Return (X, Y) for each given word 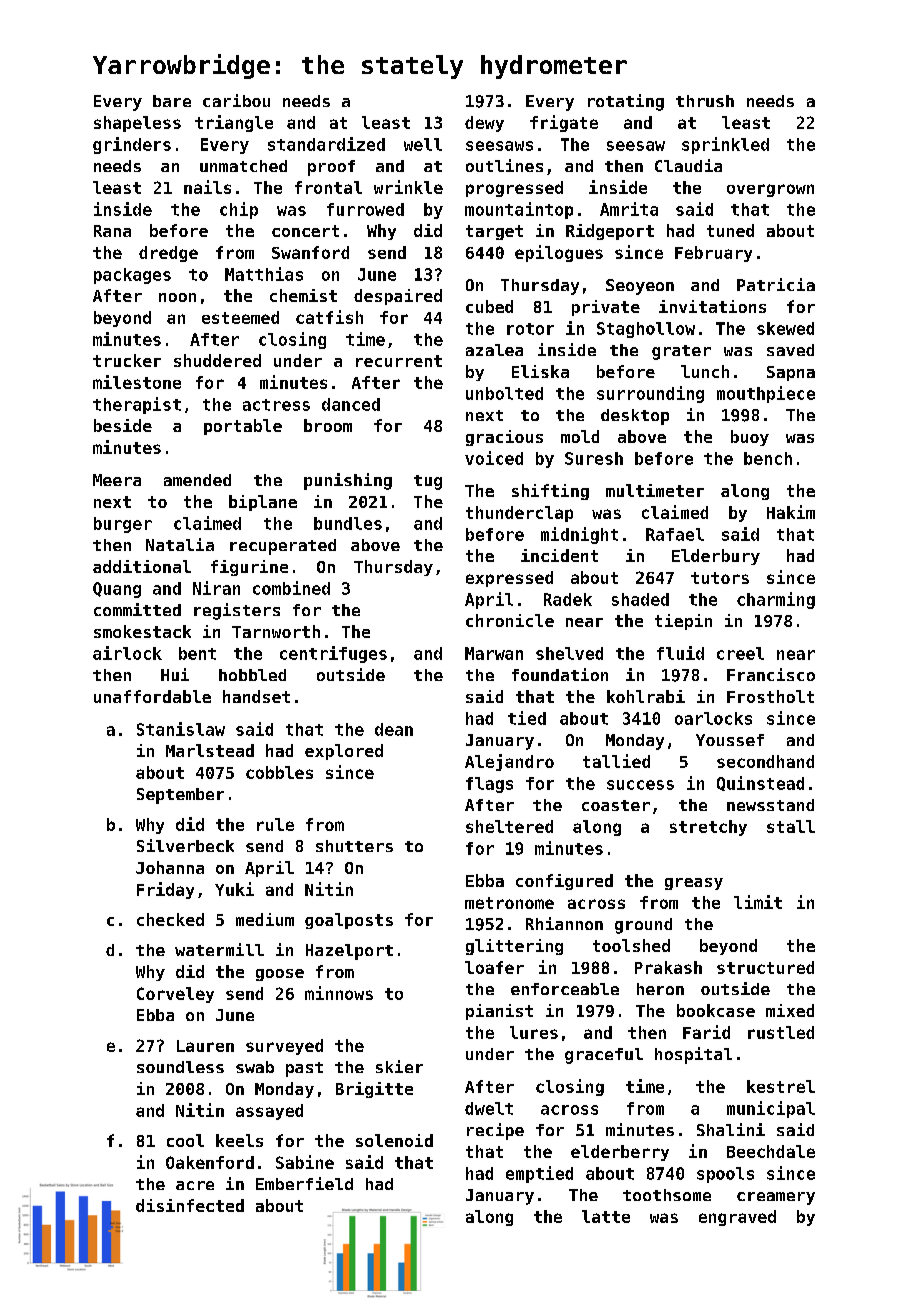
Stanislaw (181, 729)
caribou (236, 100)
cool (185, 1140)
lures (534, 1032)
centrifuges (333, 654)
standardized (326, 144)
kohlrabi (646, 696)
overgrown (770, 190)
